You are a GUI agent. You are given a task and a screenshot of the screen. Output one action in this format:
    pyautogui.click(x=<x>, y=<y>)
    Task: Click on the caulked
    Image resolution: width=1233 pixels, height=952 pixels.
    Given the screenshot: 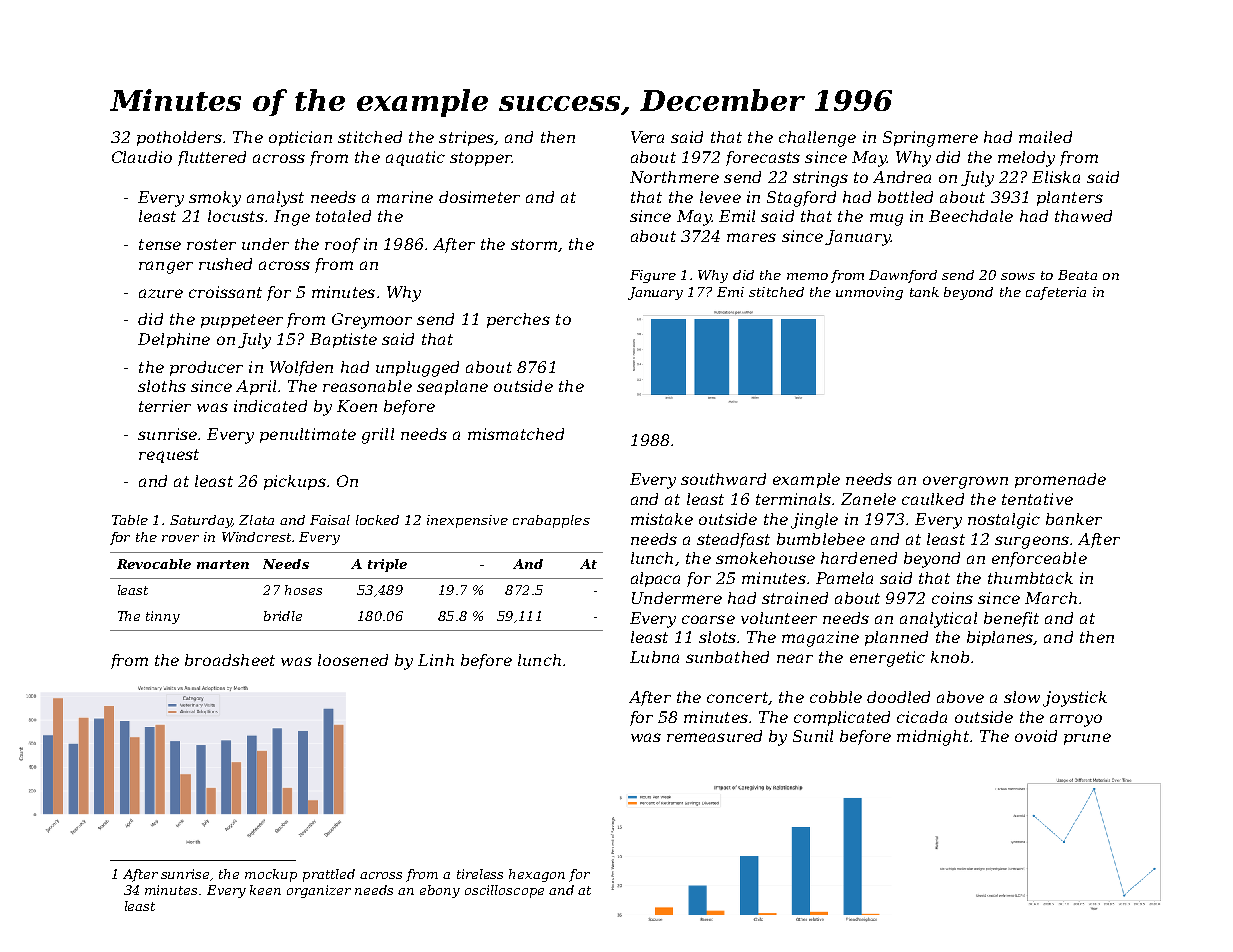 What is the action you would take?
    pyautogui.click(x=933, y=499)
